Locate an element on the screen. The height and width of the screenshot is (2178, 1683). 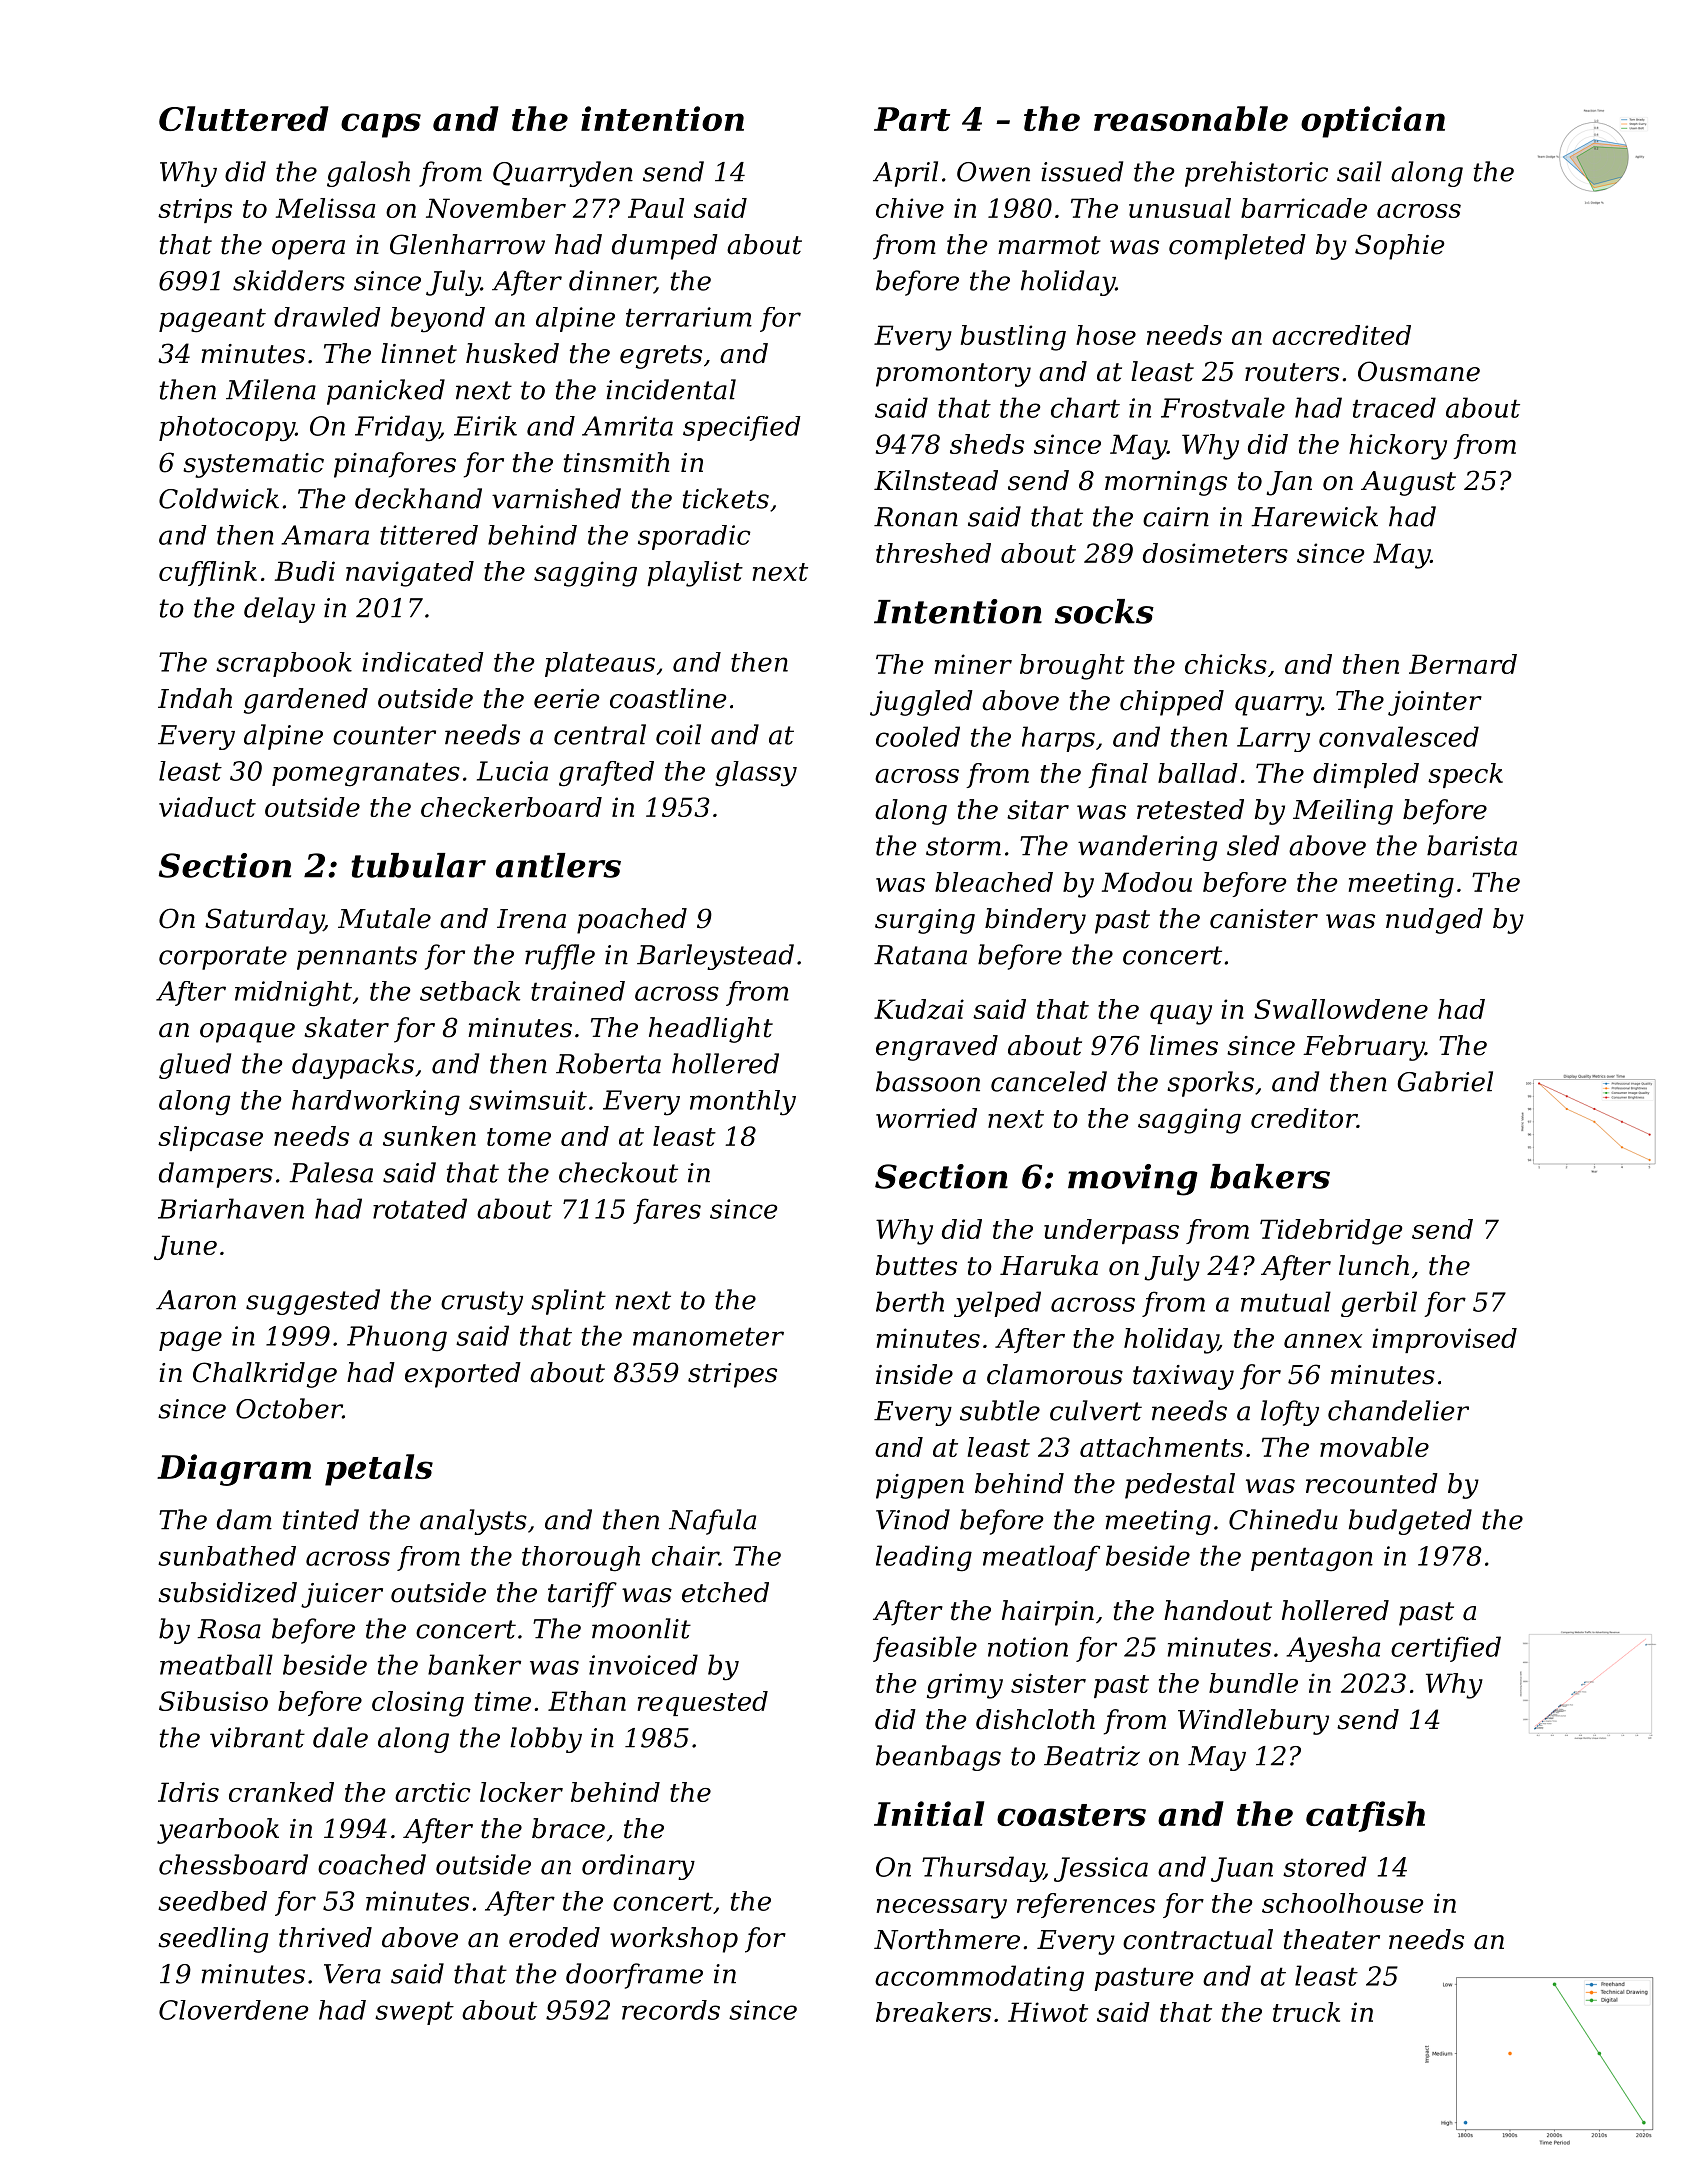
incidental is located at coordinates (671, 389).
